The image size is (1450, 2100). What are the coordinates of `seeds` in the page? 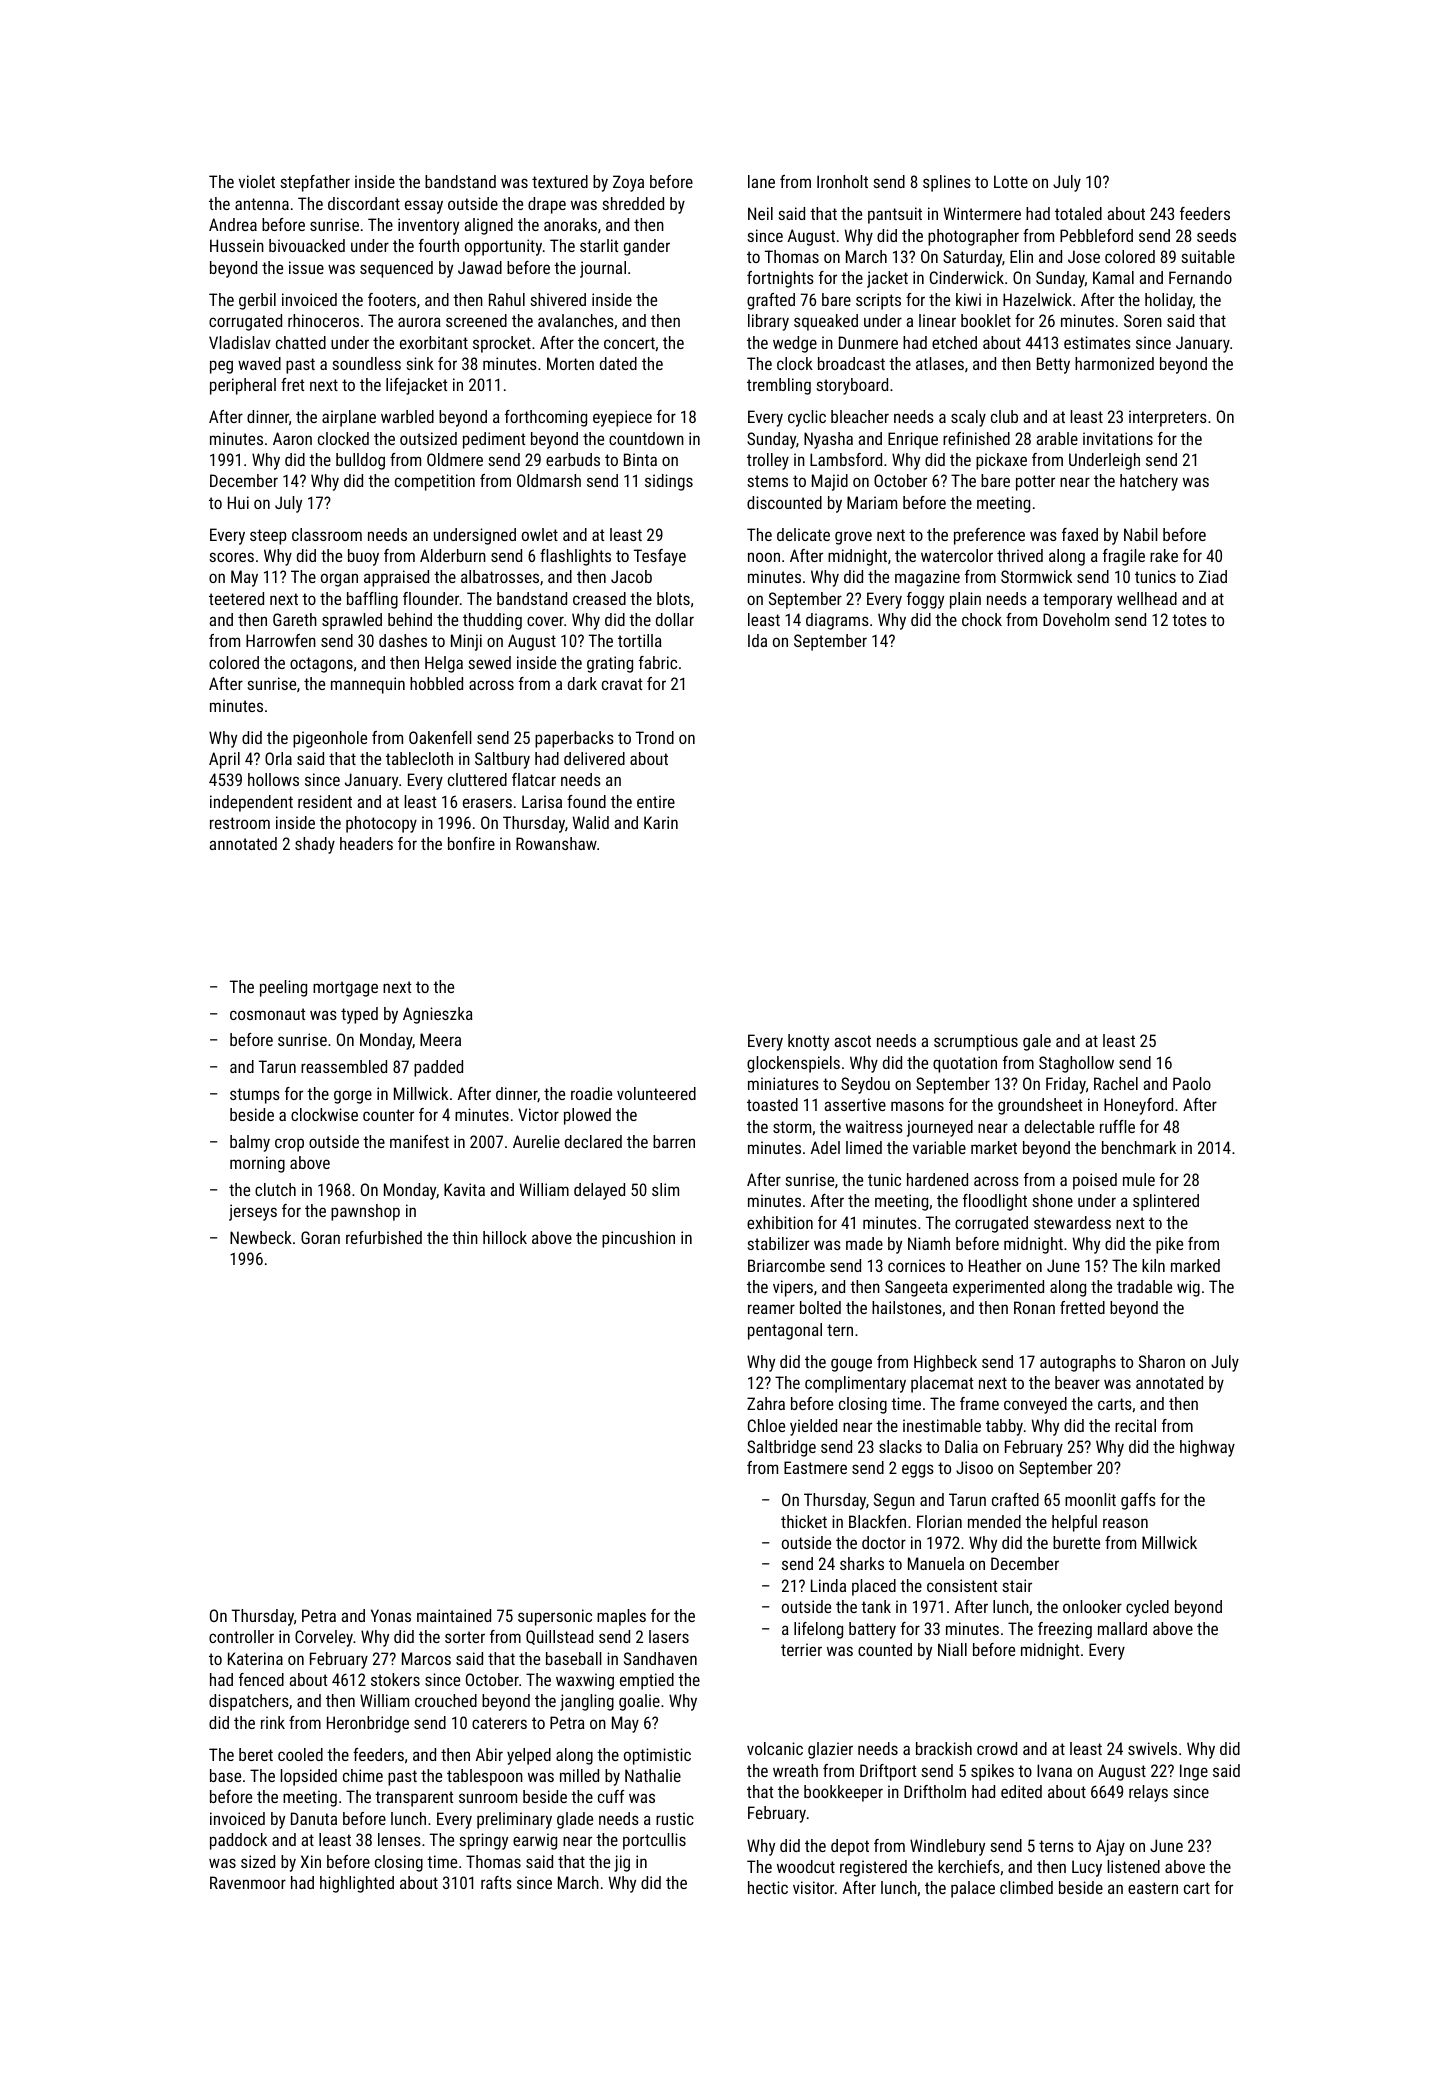 It's located at (1216, 235).
